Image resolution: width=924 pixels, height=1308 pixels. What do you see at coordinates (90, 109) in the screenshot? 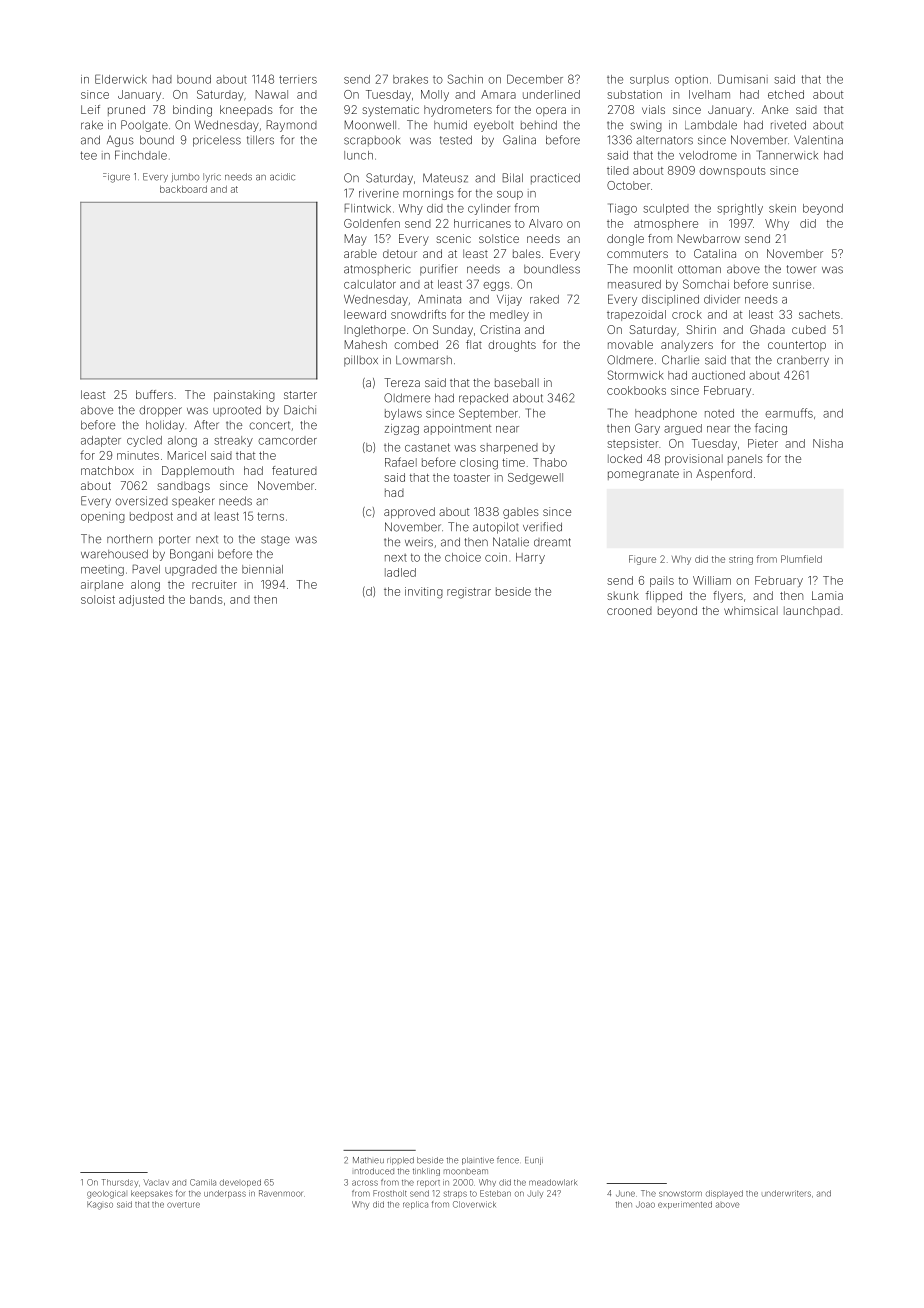
I see `Leif` at bounding box center [90, 109].
